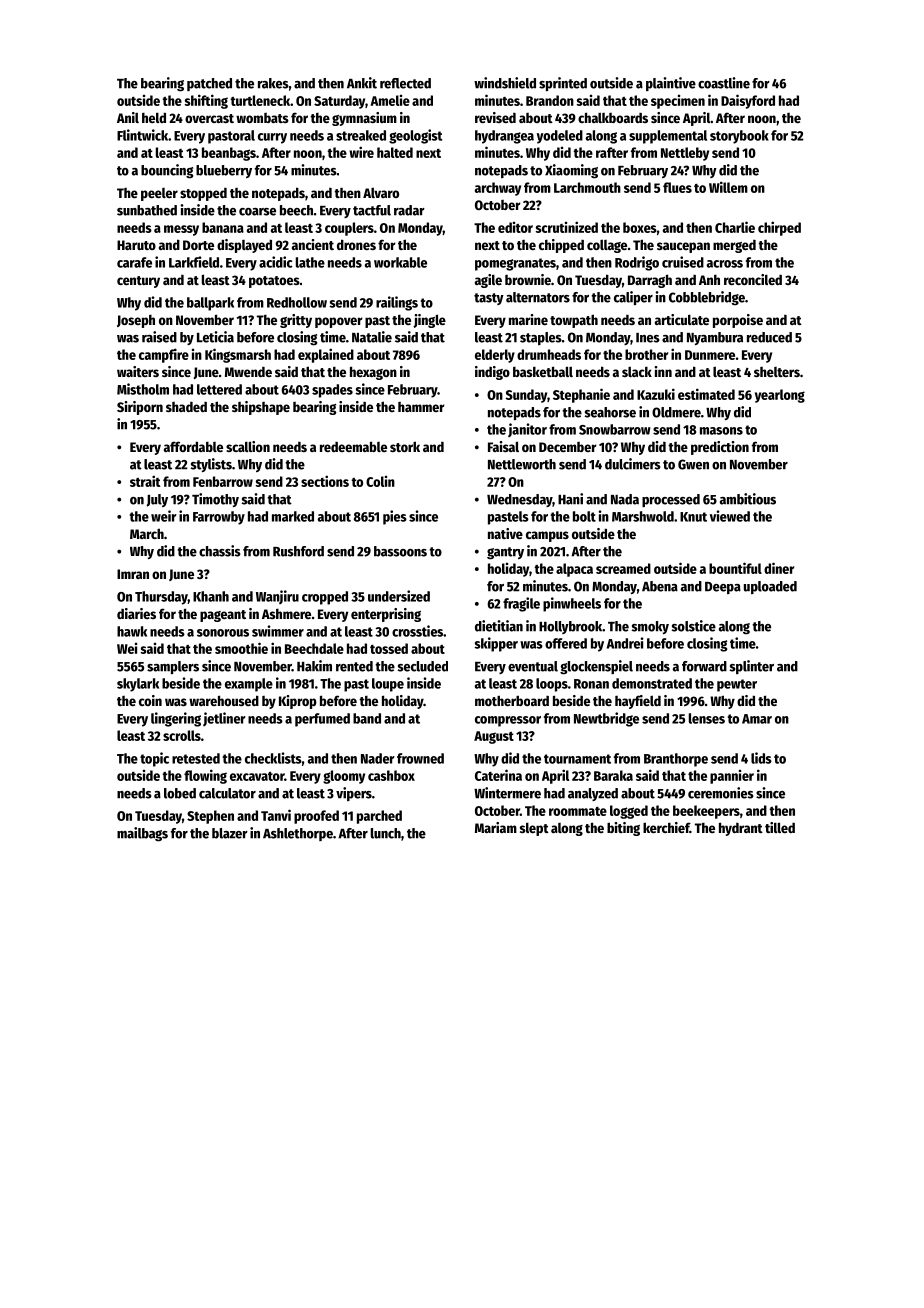 This screenshot has height=1308, width=924. Describe the element at coordinates (748, 101) in the screenshot. I see `Daisyford` at that location.
